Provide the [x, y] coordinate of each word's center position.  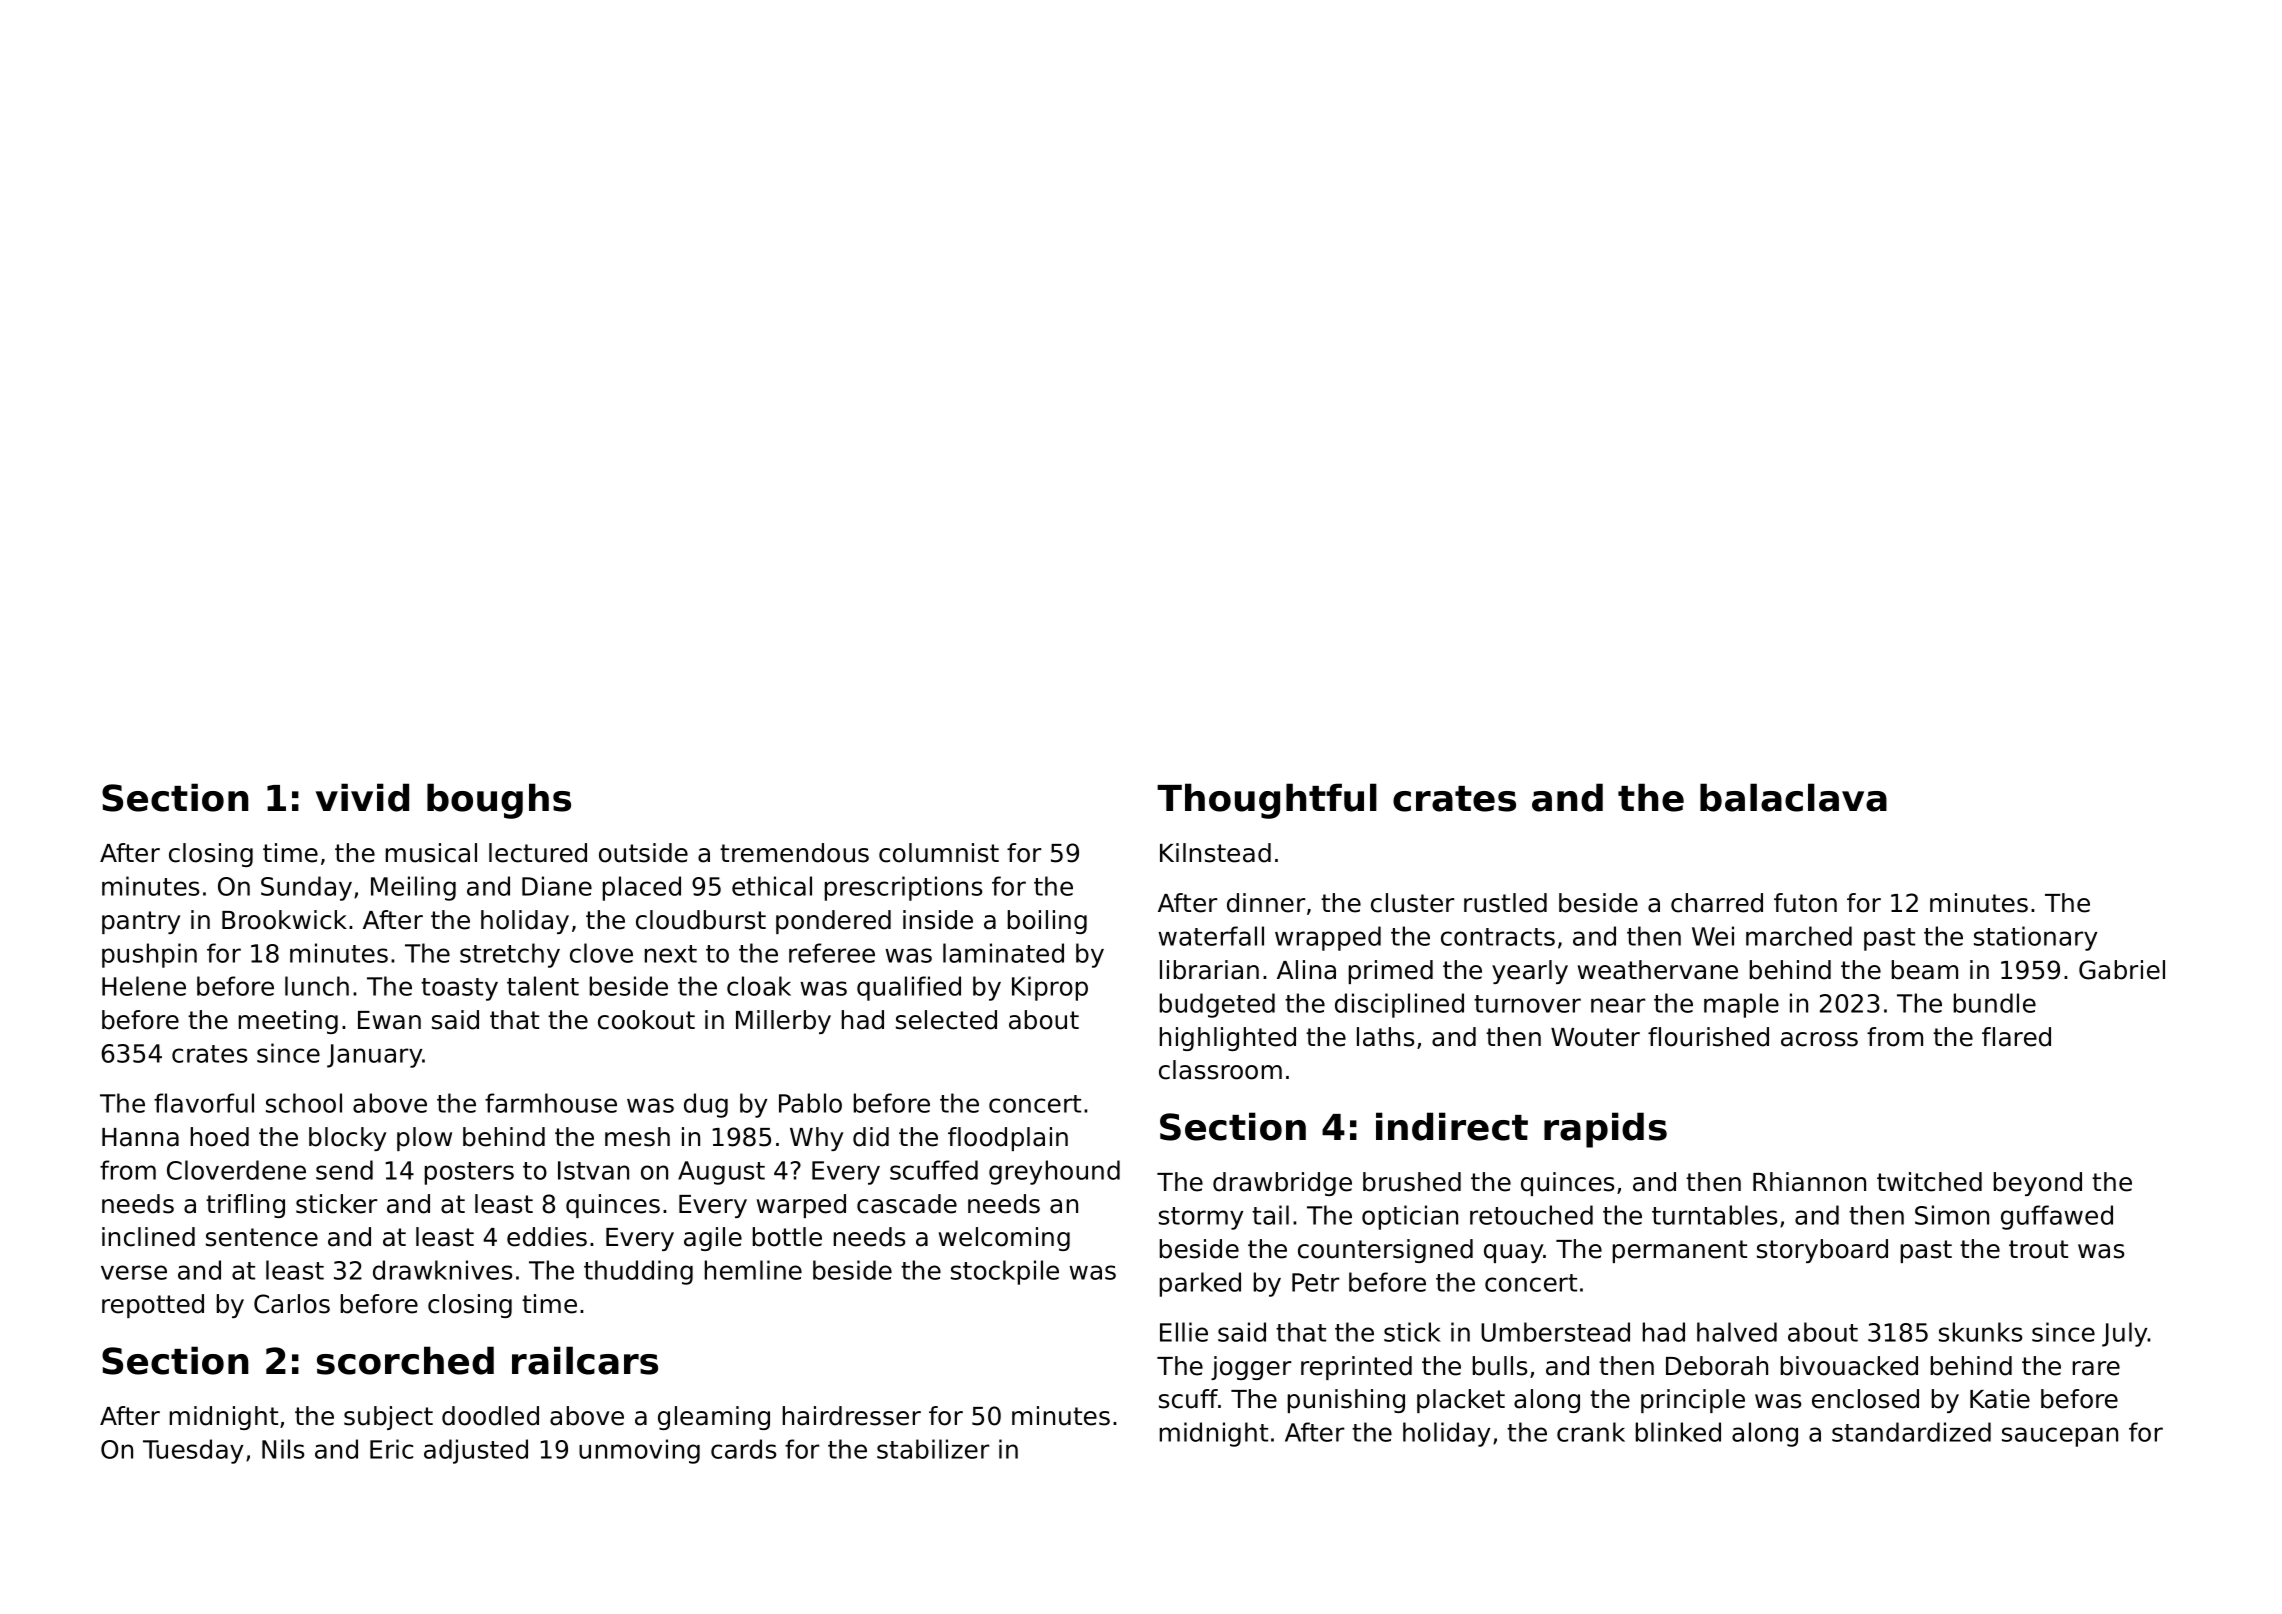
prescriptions [903, 888]
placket [1461, 1401]
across [1819, 1039]
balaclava [1793, 797]
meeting [288, 1022]
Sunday [306, 888]
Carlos [292, 1304]
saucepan [2060, 1437]
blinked [1678, 1432]
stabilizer [933, 1449]
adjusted [476, 1451]
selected [946, 1020]
